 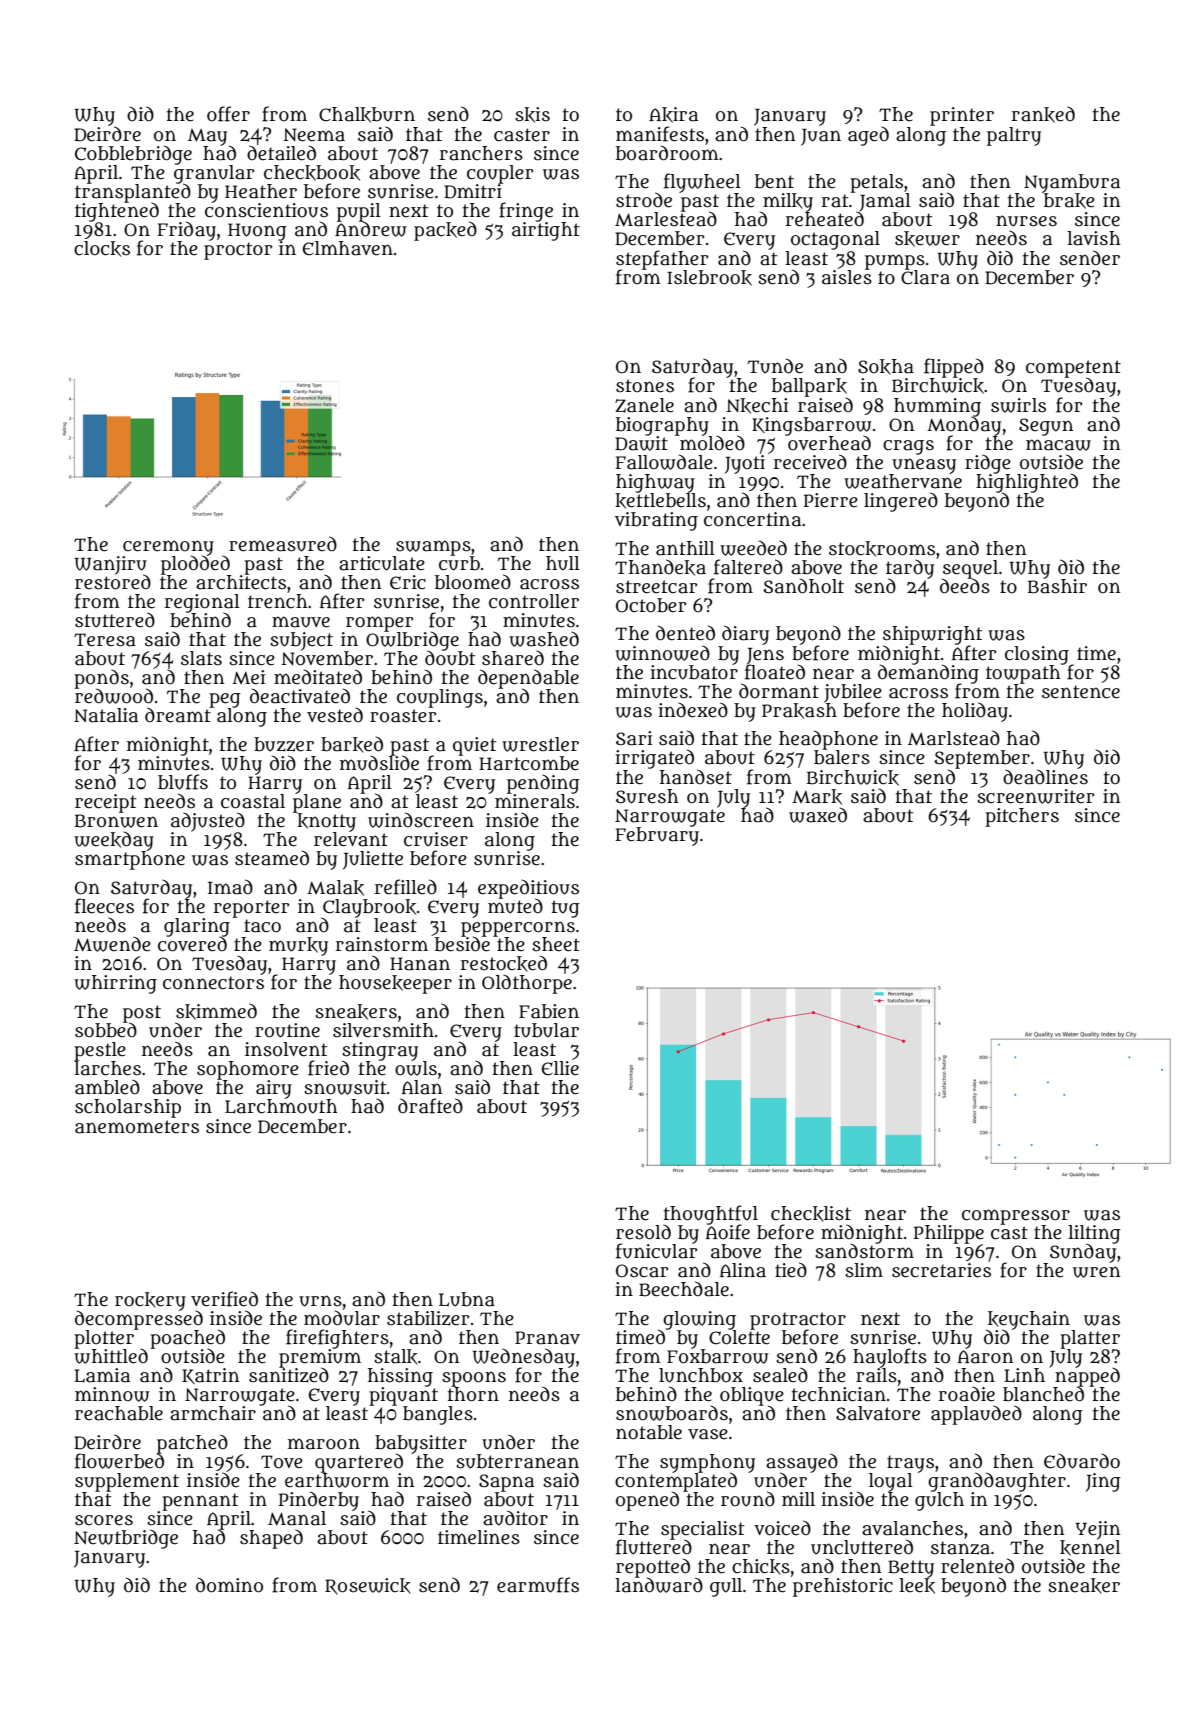 I want to click on domino, so click(x=229, y=1585).
